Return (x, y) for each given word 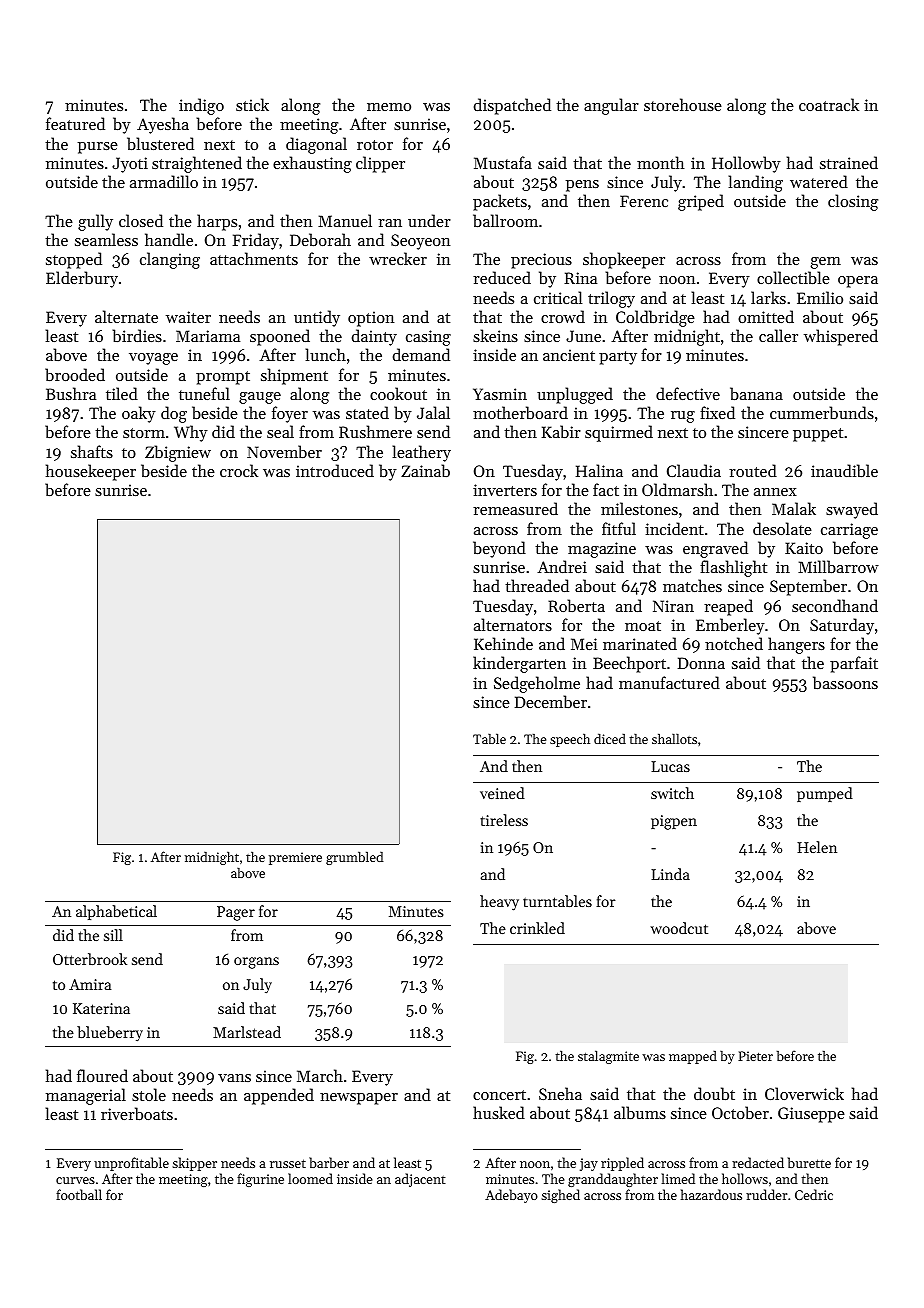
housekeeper (91, 472)
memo (389, 107)
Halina (599, 470)
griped (701, 202)
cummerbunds (822, 412)
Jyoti (130, 165)
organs (256, 963)
